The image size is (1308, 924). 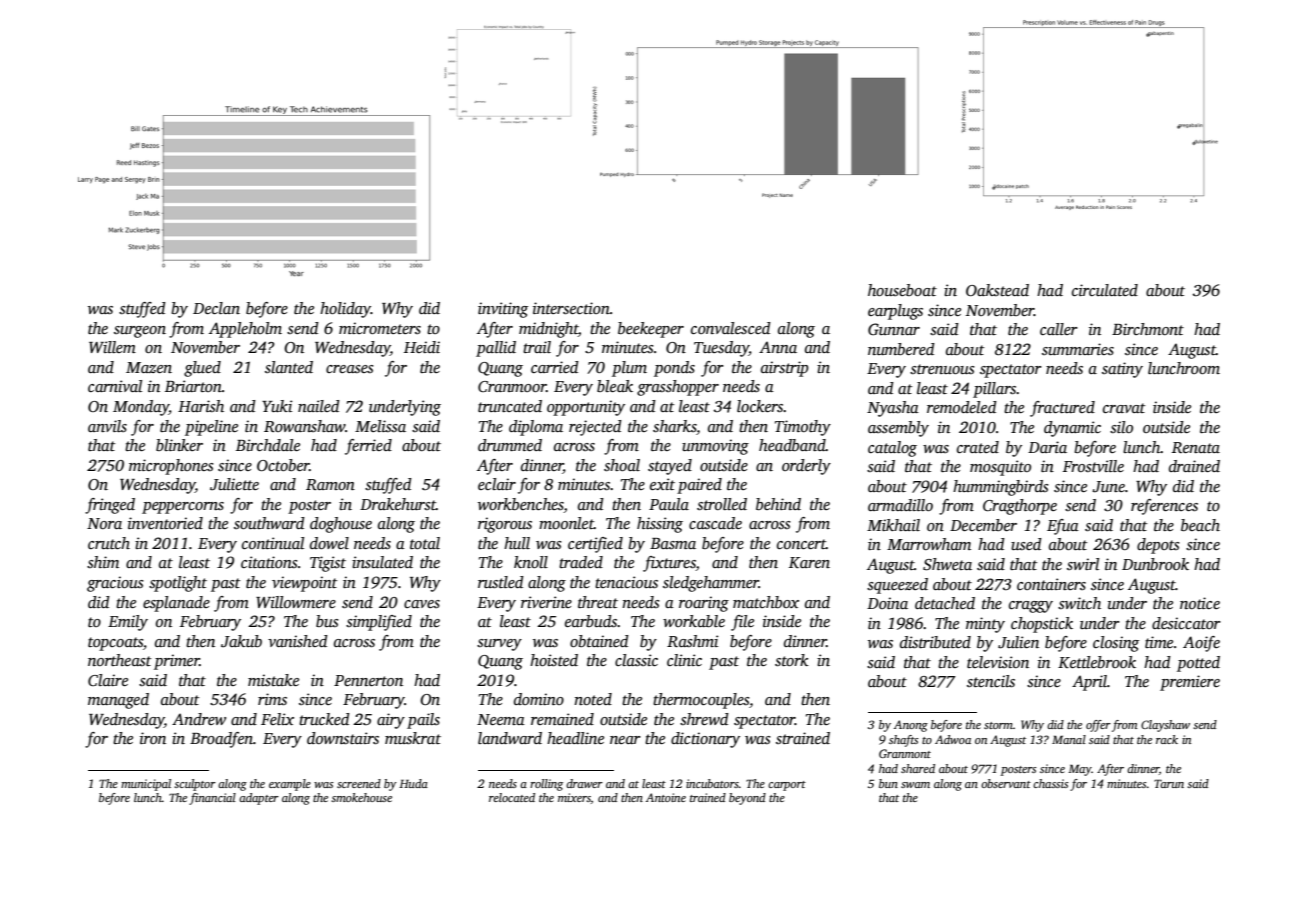 I want to click on holiday, so click(x=345, y=310).
